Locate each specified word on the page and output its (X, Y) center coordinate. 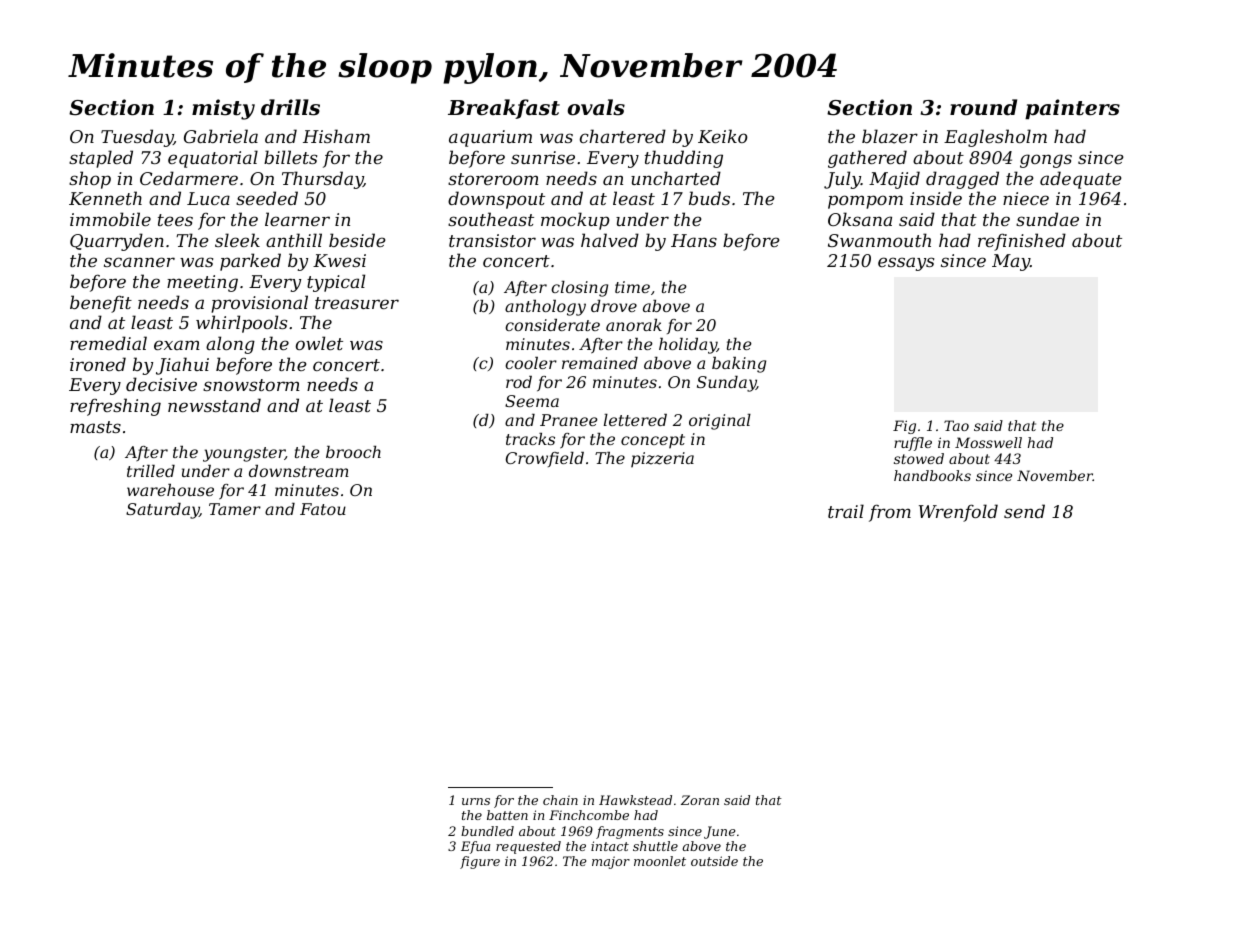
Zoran (700, 800)
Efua (475, 847)
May (1011, 262)
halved (610, 240)
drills (290, 107)
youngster (244, 454)
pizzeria (662, 460)
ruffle (913, 444)
